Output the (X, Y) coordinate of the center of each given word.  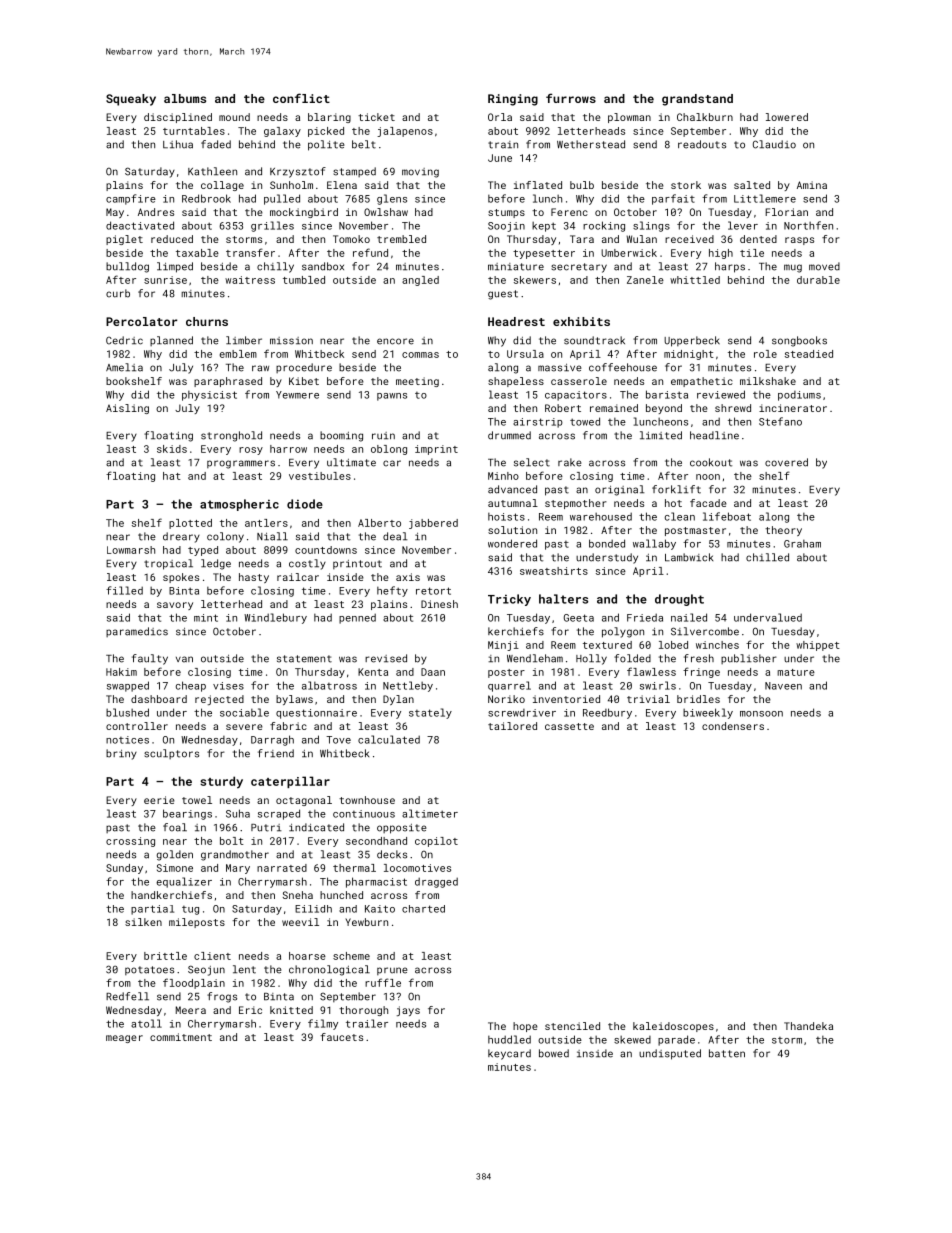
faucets (341, 1037)
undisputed (670, 1054)
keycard (509, 1054)
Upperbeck (692, 341)
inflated (538, 185)
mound (234, 117)
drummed (509, 435)
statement (304, 659)
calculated (389, 739)
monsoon (761, 714)
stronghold (231, 436)
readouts (702, 144)
